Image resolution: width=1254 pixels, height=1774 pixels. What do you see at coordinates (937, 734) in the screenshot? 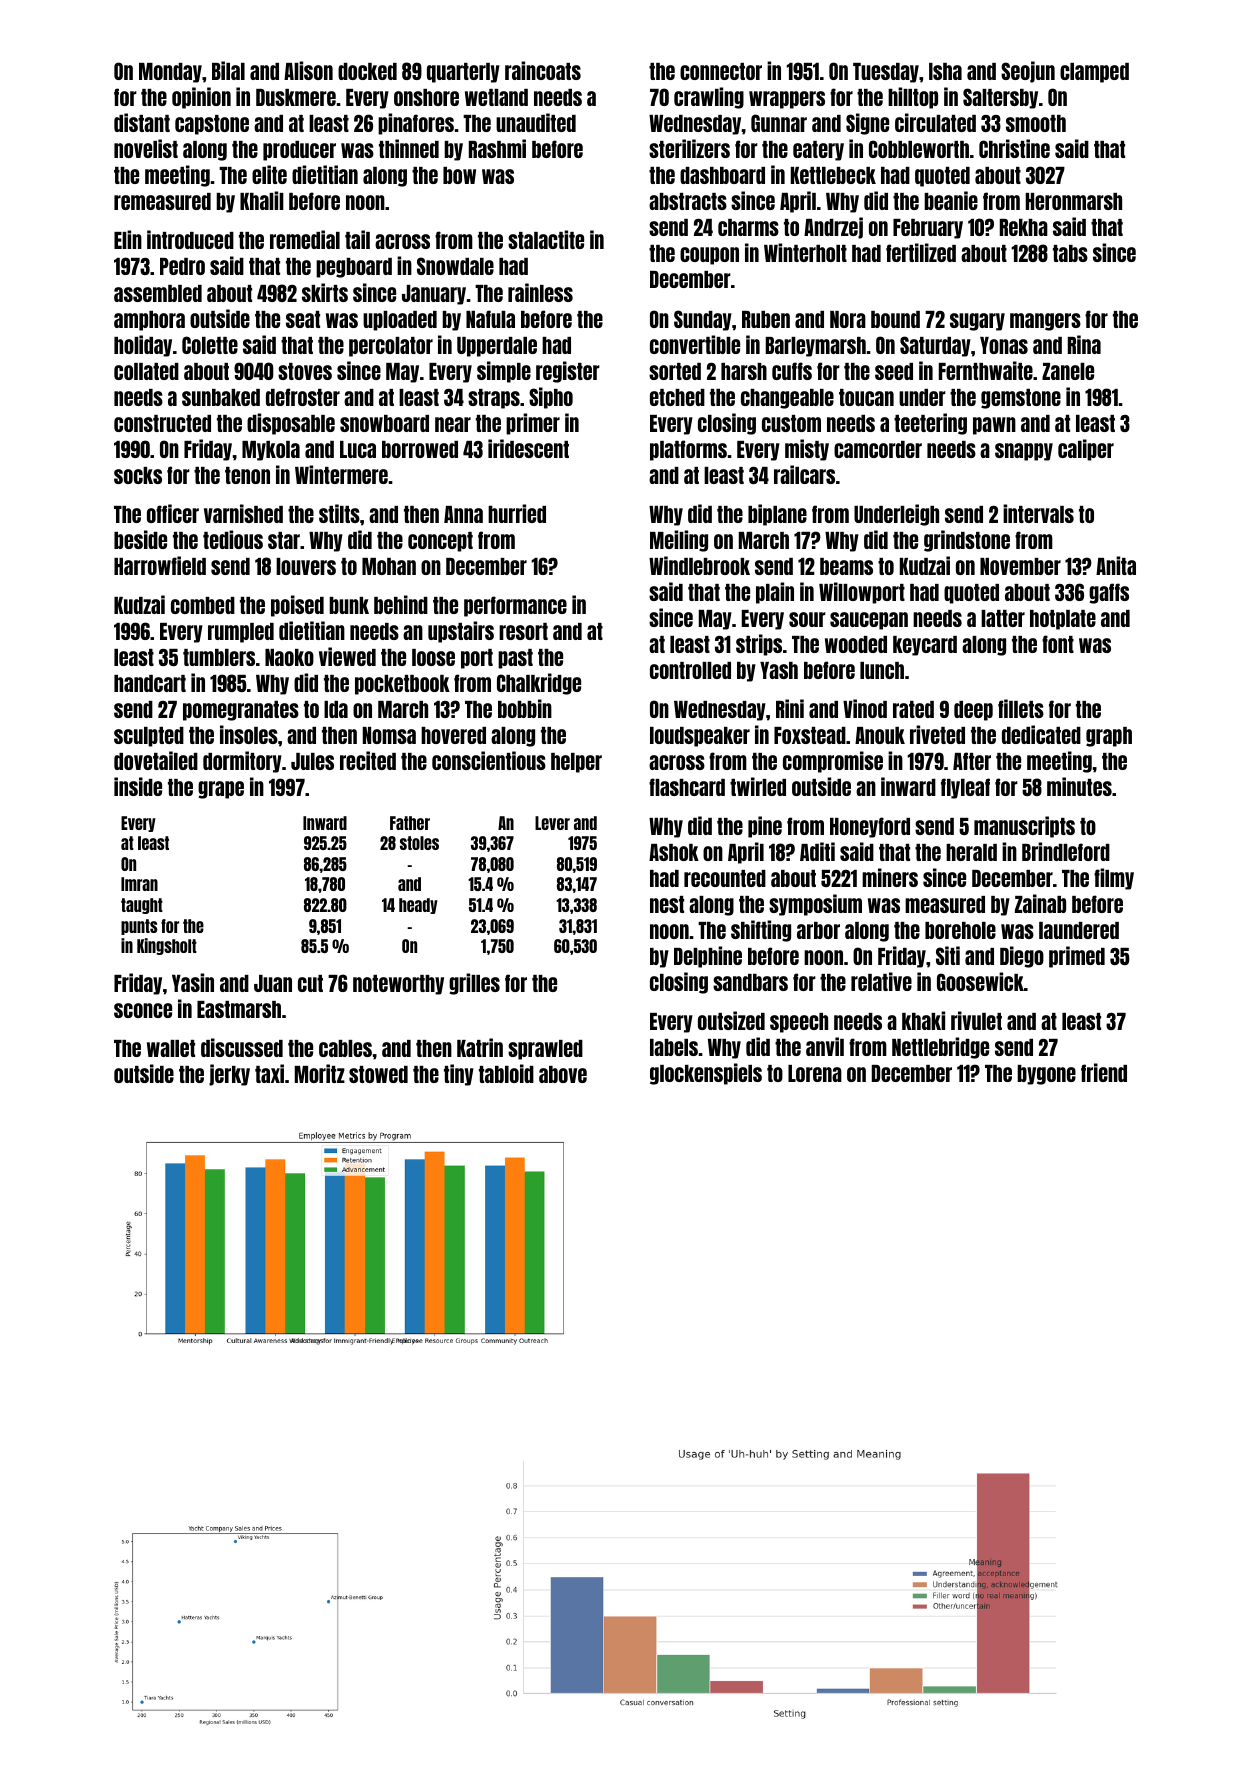
I see `riveted` at bounding box center [937, 734].
